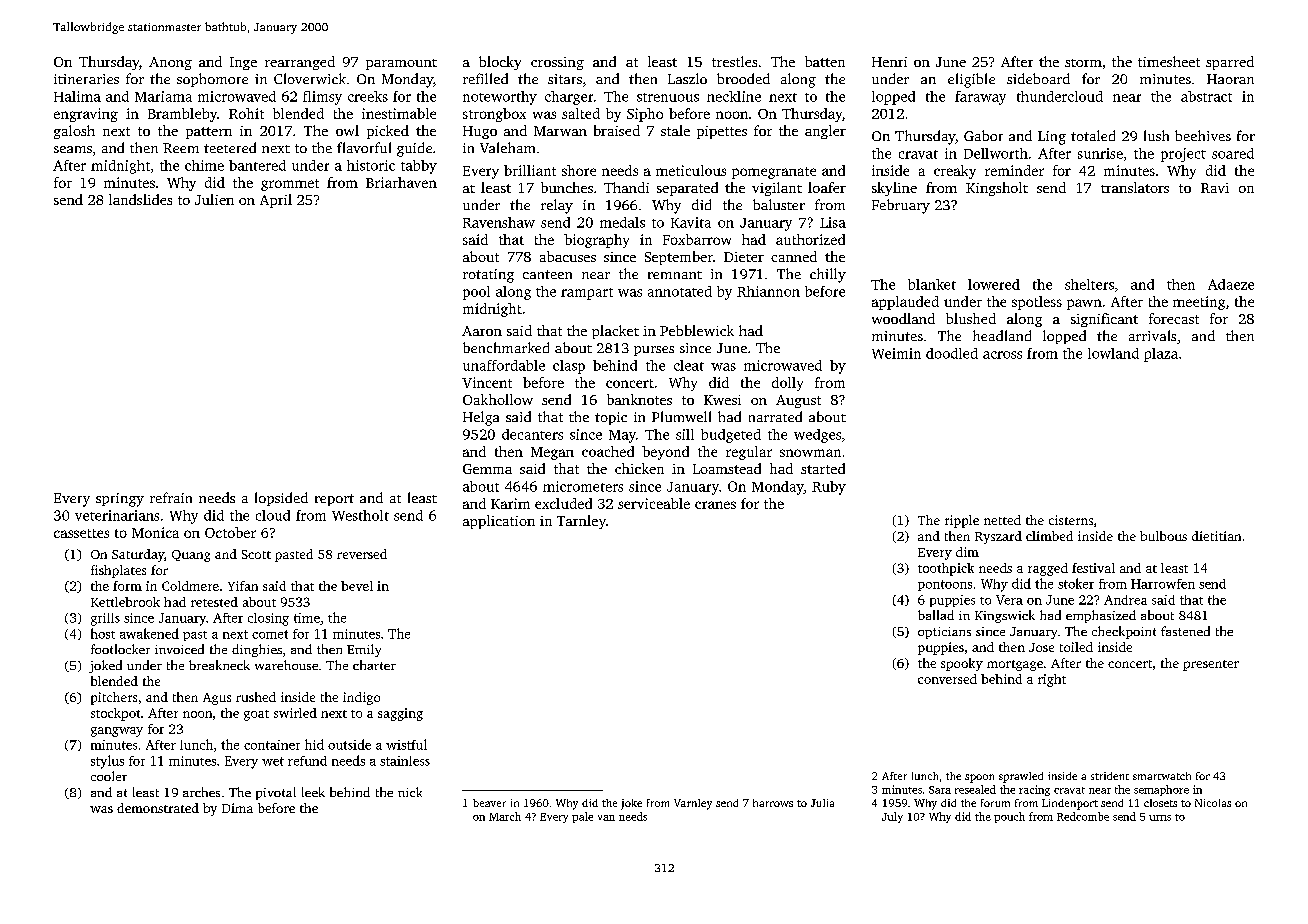 This screenshot has height=924, width=1308. What do you see at coordinates (81, 533) in the screenshot?
I see `cassettes` at bounding box center [81, 533].
